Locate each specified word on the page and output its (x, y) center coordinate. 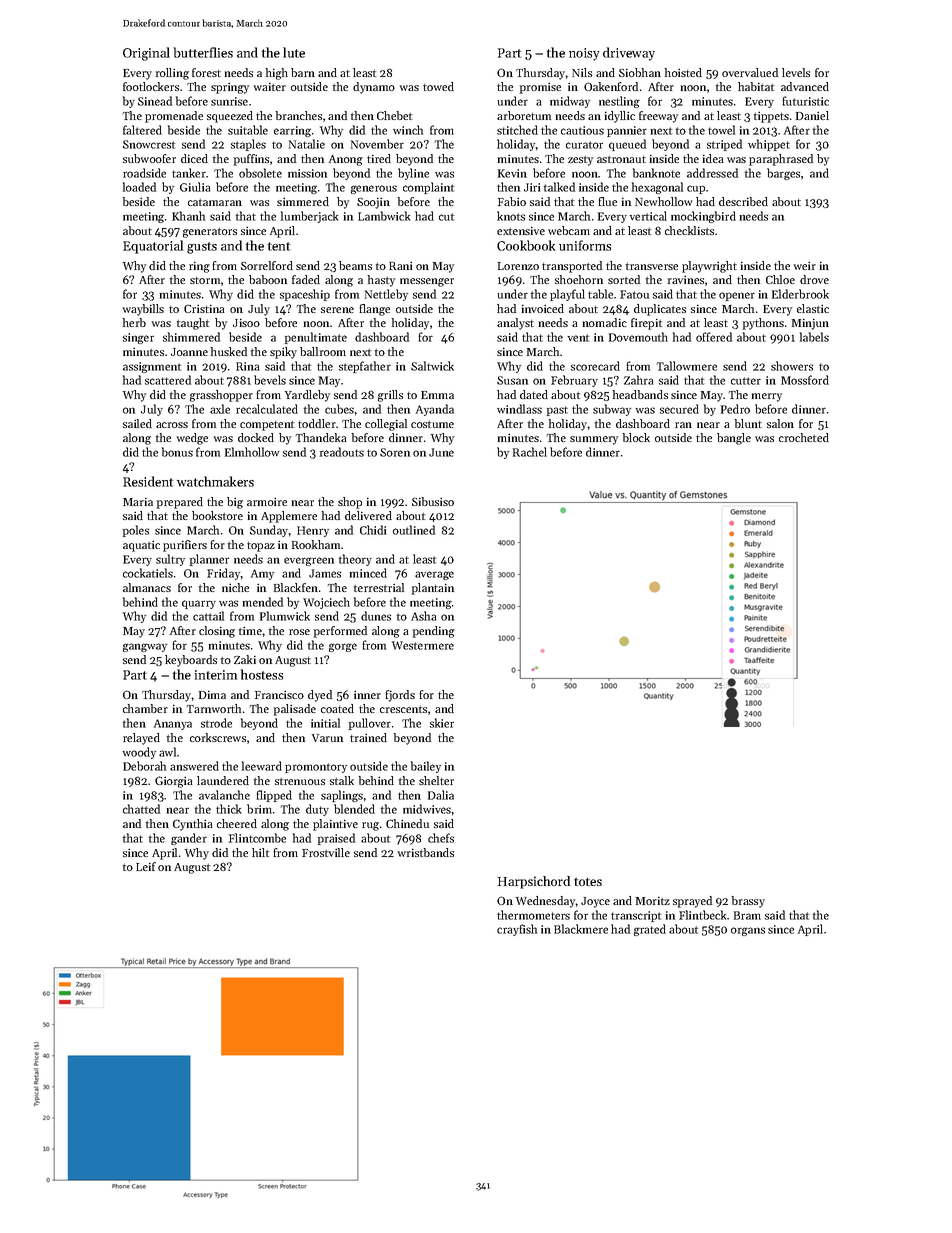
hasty (381, 281)
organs (748, 931)
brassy (748, 902)
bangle (734, 439)
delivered (368, 515)
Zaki (245, 659)
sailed (137, 423)
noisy (584, 54)
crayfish (517, 930)
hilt (260, 852)
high (277, 74)
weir (805, 265)
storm (205, 280)
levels (796, 72)
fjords (400, 696)
